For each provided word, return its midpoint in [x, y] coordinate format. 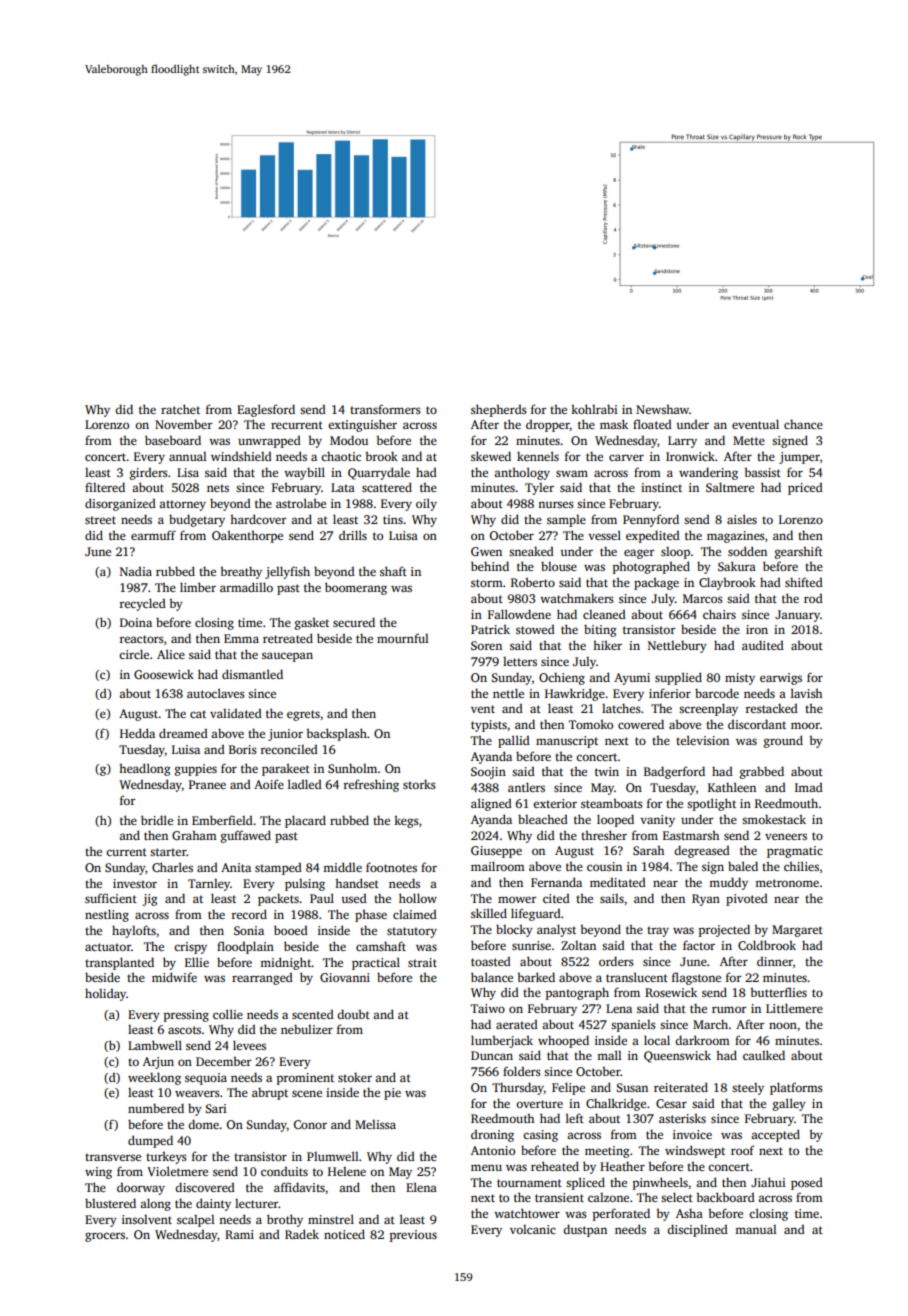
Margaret [797, 931]
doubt [353, 1014]
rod [813, 598]
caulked [764, 1055]
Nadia [136, 571]
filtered [105, 487]
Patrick [490, 629]
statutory [412, 932]
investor [135, 883]
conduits [284, 1171]
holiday [105, 994]
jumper [799, 458]
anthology [522, 473]
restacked [772, 708]
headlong [145, 769]
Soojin [488, 773]
